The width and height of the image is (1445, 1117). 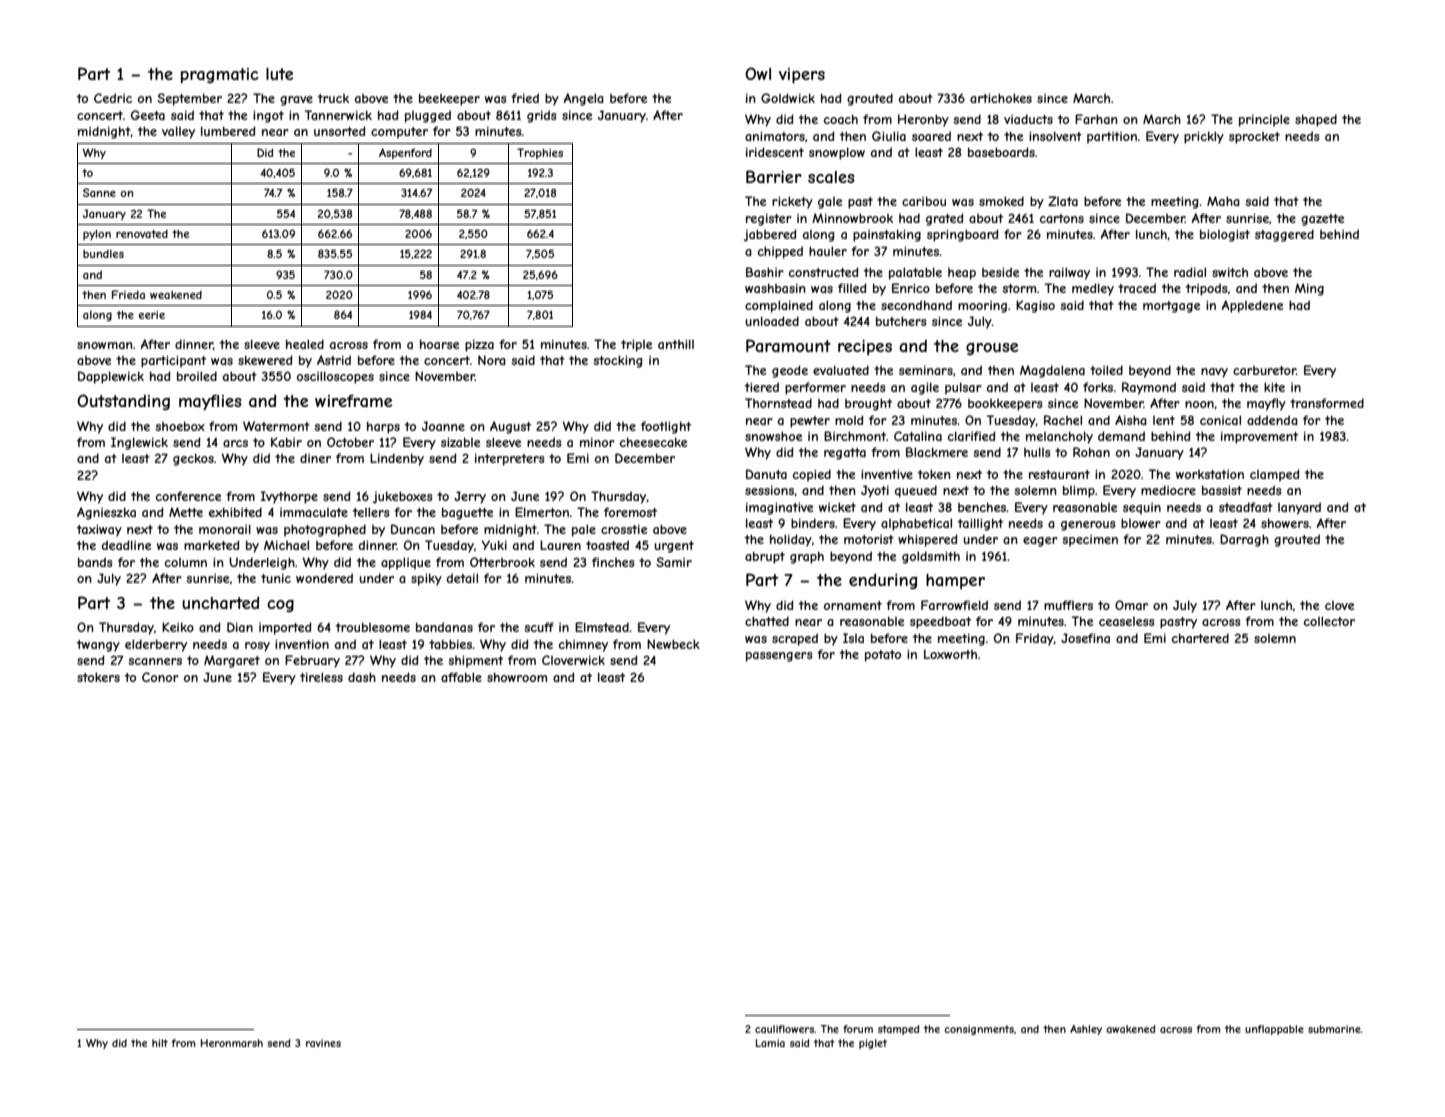 I want to click on valley, so click(x=178, y=132).
